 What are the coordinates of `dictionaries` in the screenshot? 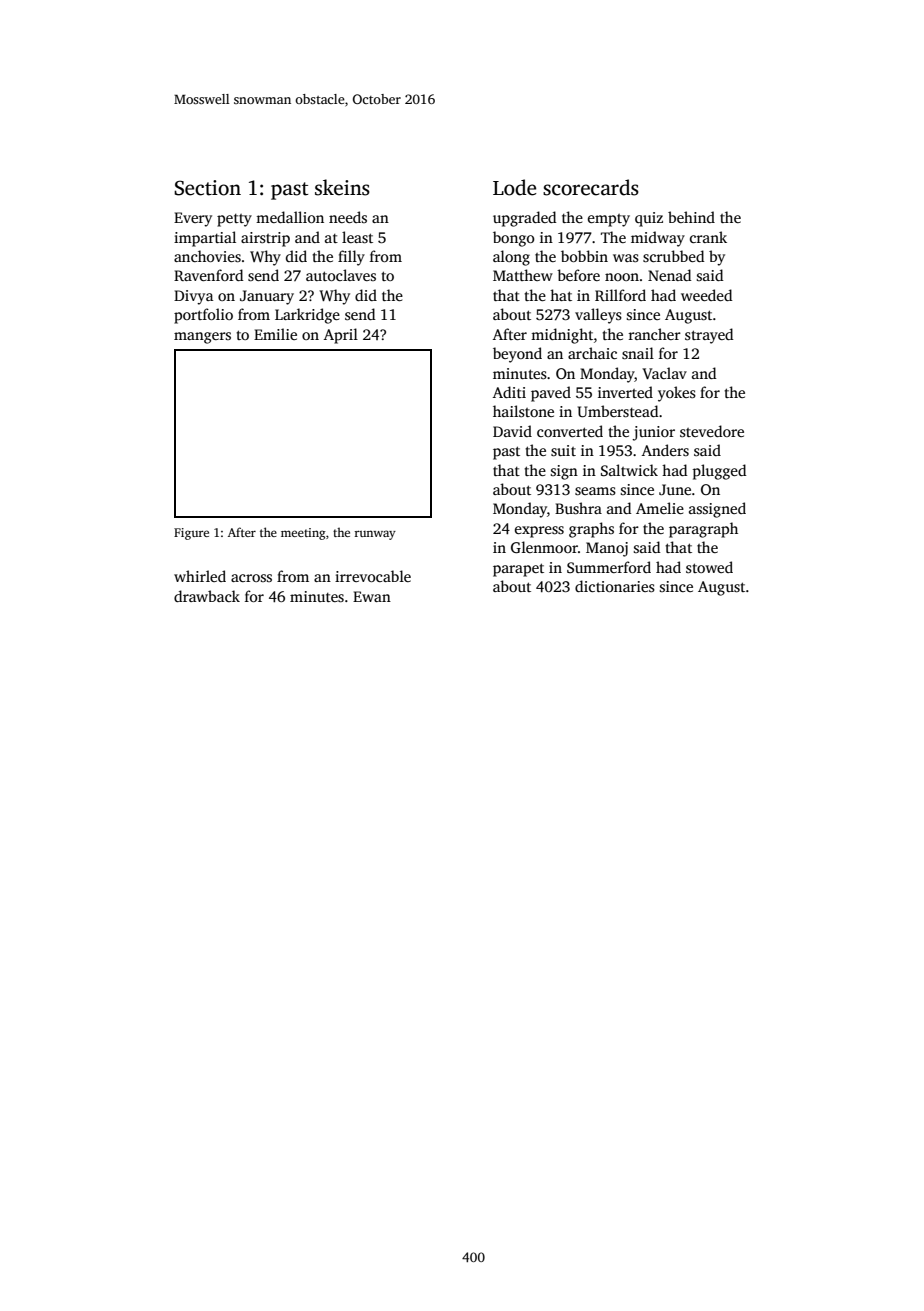 It's located at (615, 586).
